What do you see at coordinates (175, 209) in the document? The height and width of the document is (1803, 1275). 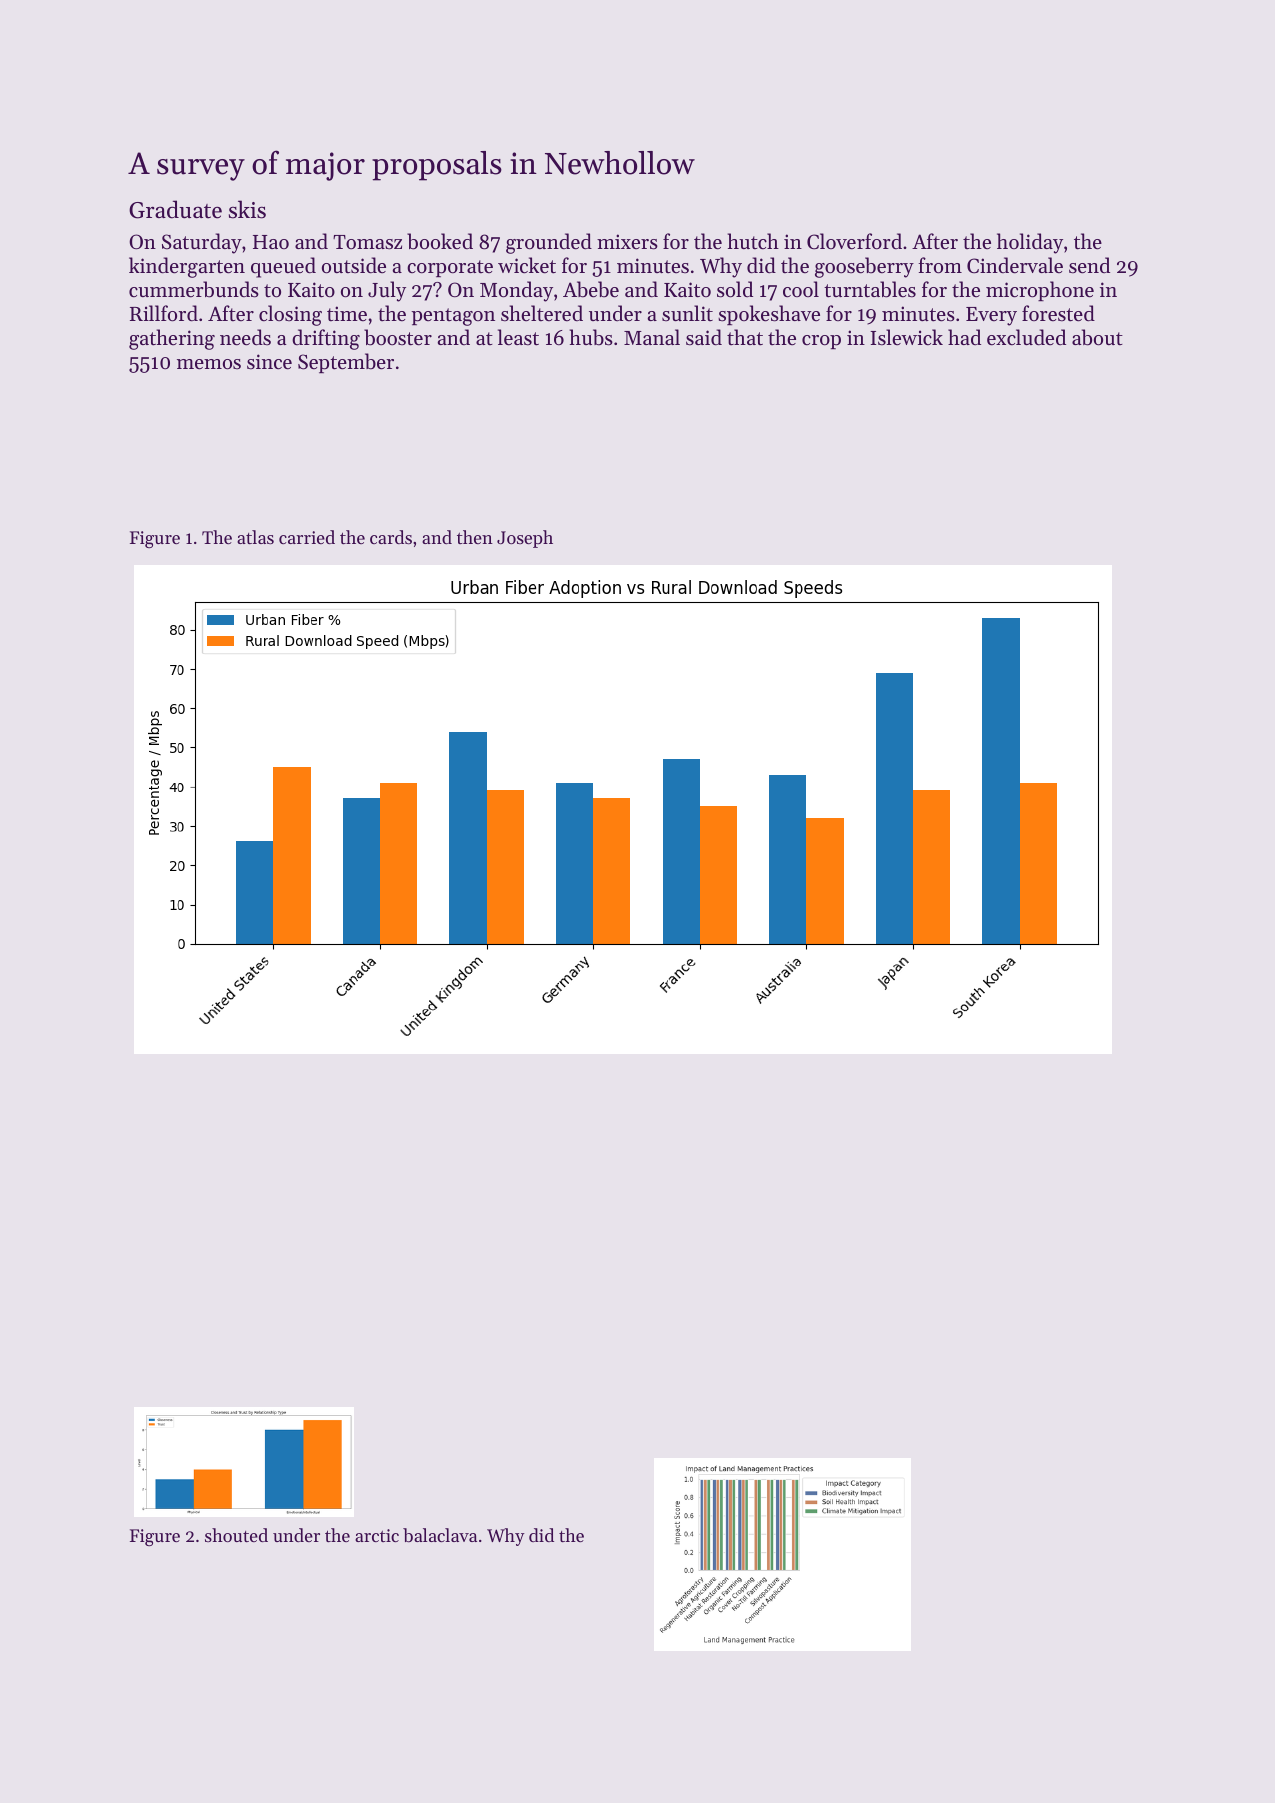 I see `Graduate` at bounding box center [175, 209].
